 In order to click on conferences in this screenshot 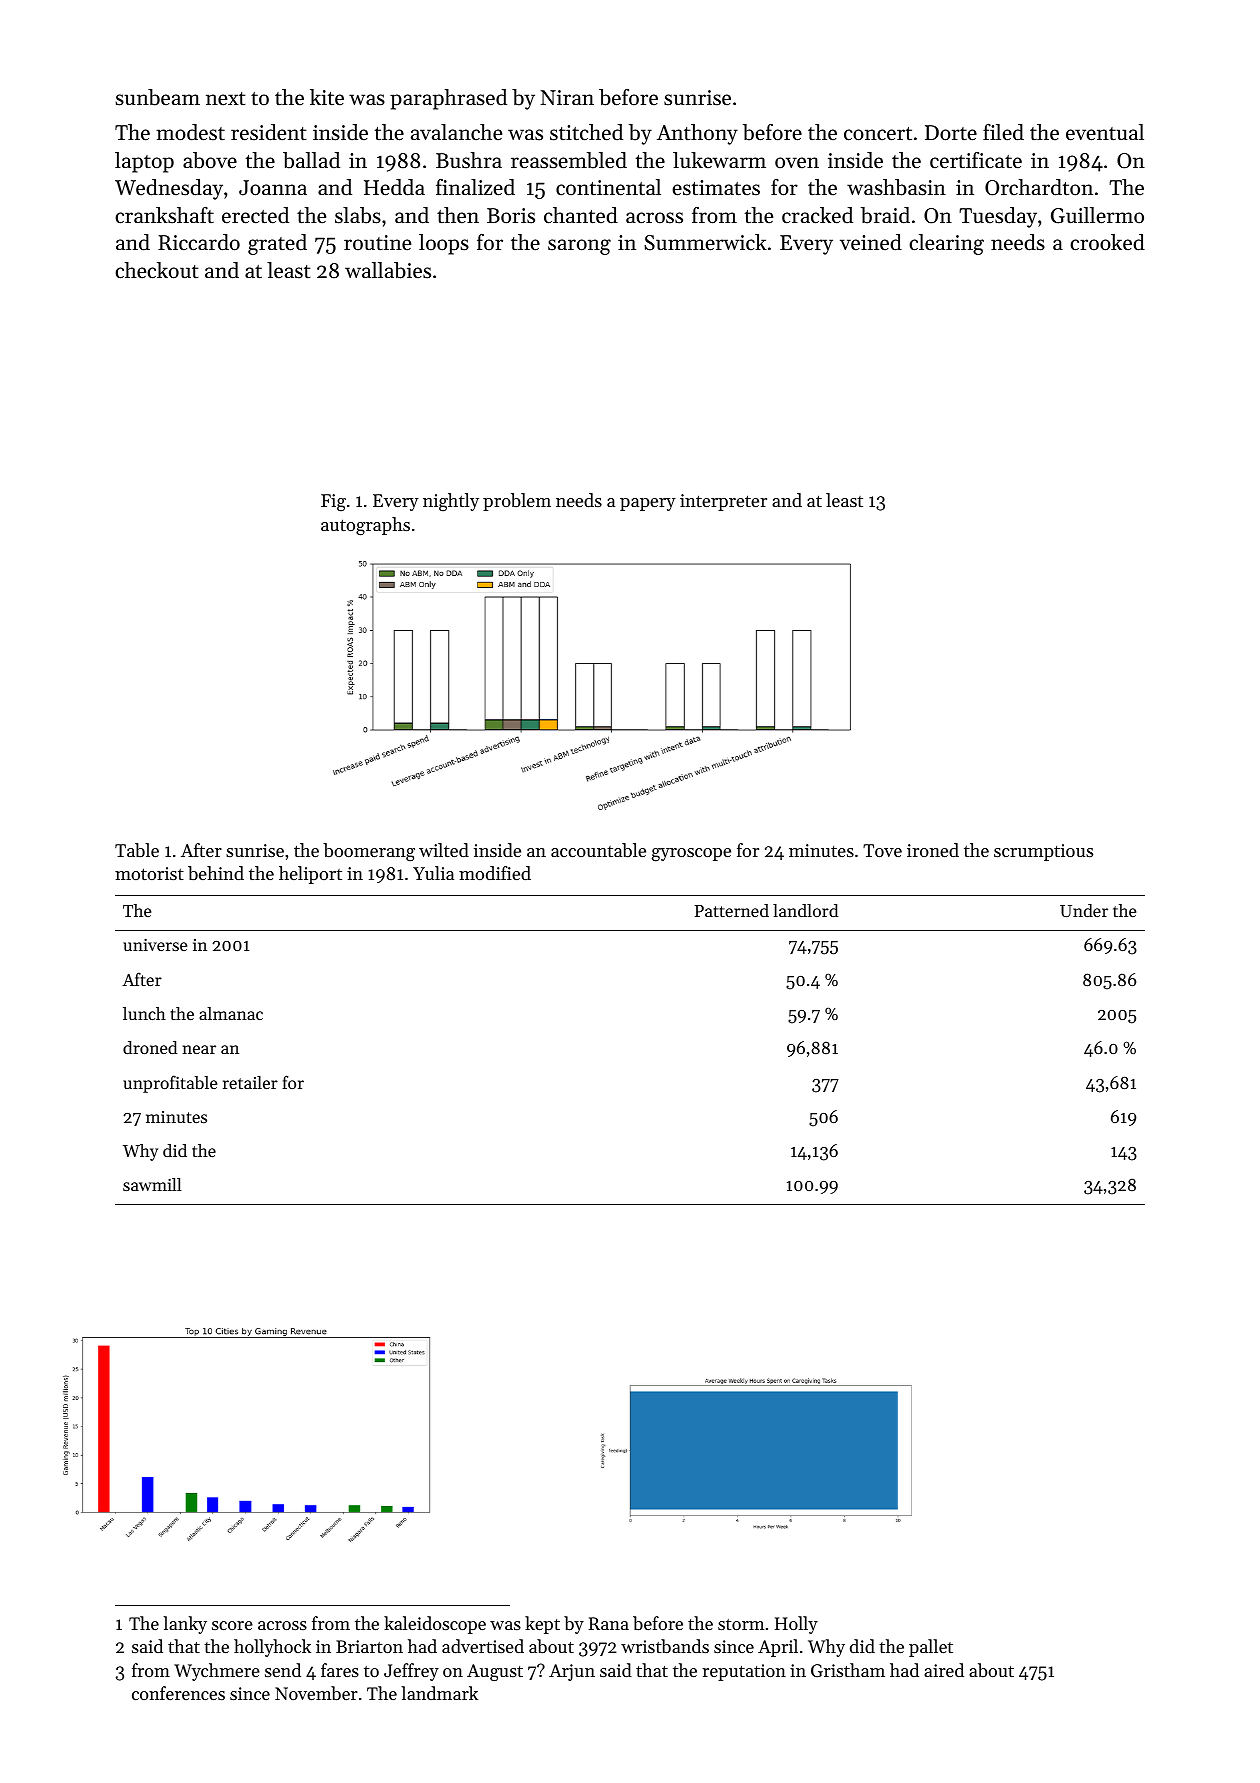, I will do `click(178, 1693)`.
